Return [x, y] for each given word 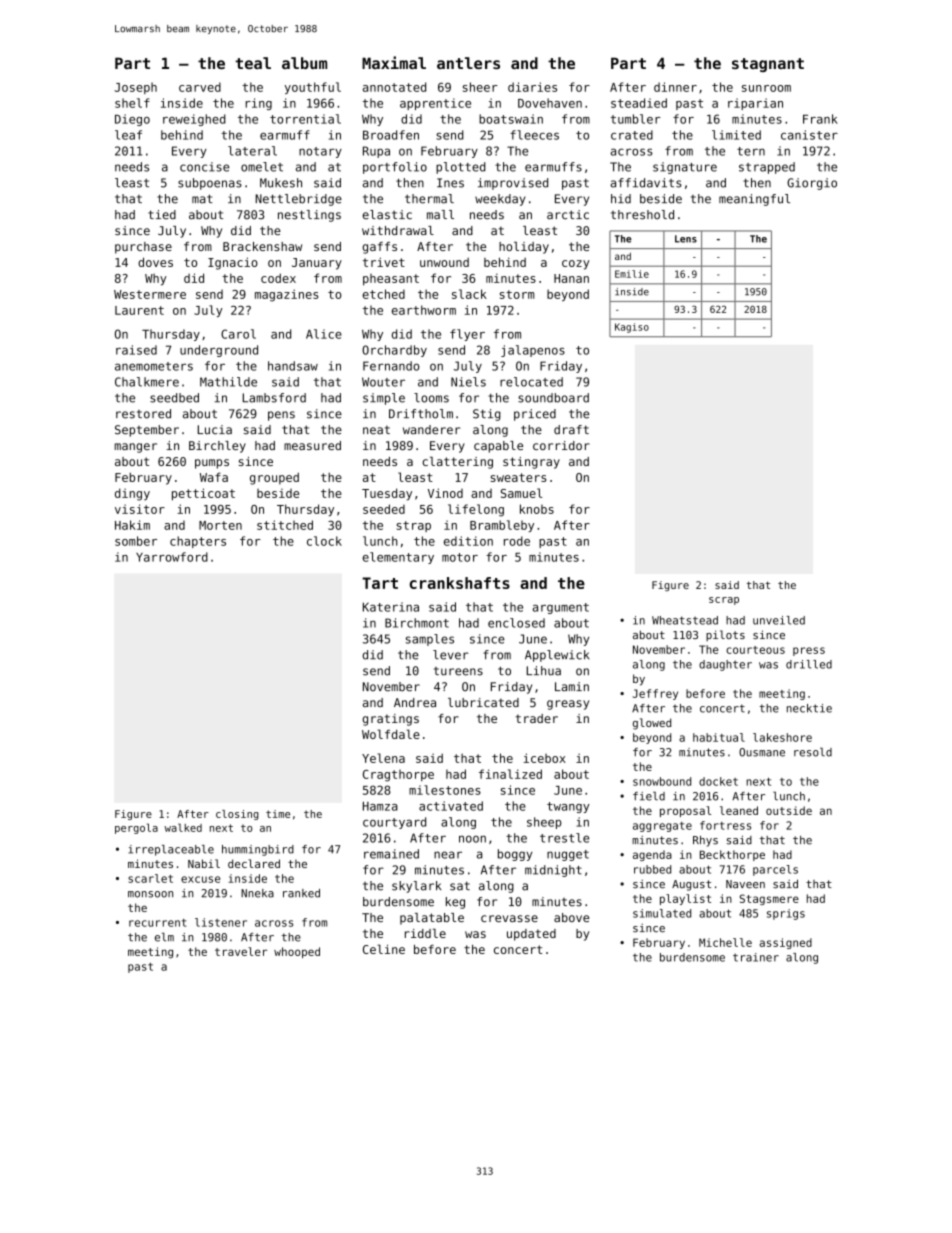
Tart [380, 583]
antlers [468, 63]
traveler [241, 951]
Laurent [139, 310]
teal [253, 63]
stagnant [768, 65]
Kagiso [632, 328]
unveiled [779, 620]
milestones [445, 790]
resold [813, 752]
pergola [136, 828]
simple [384, 399]
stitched [285, 525]
